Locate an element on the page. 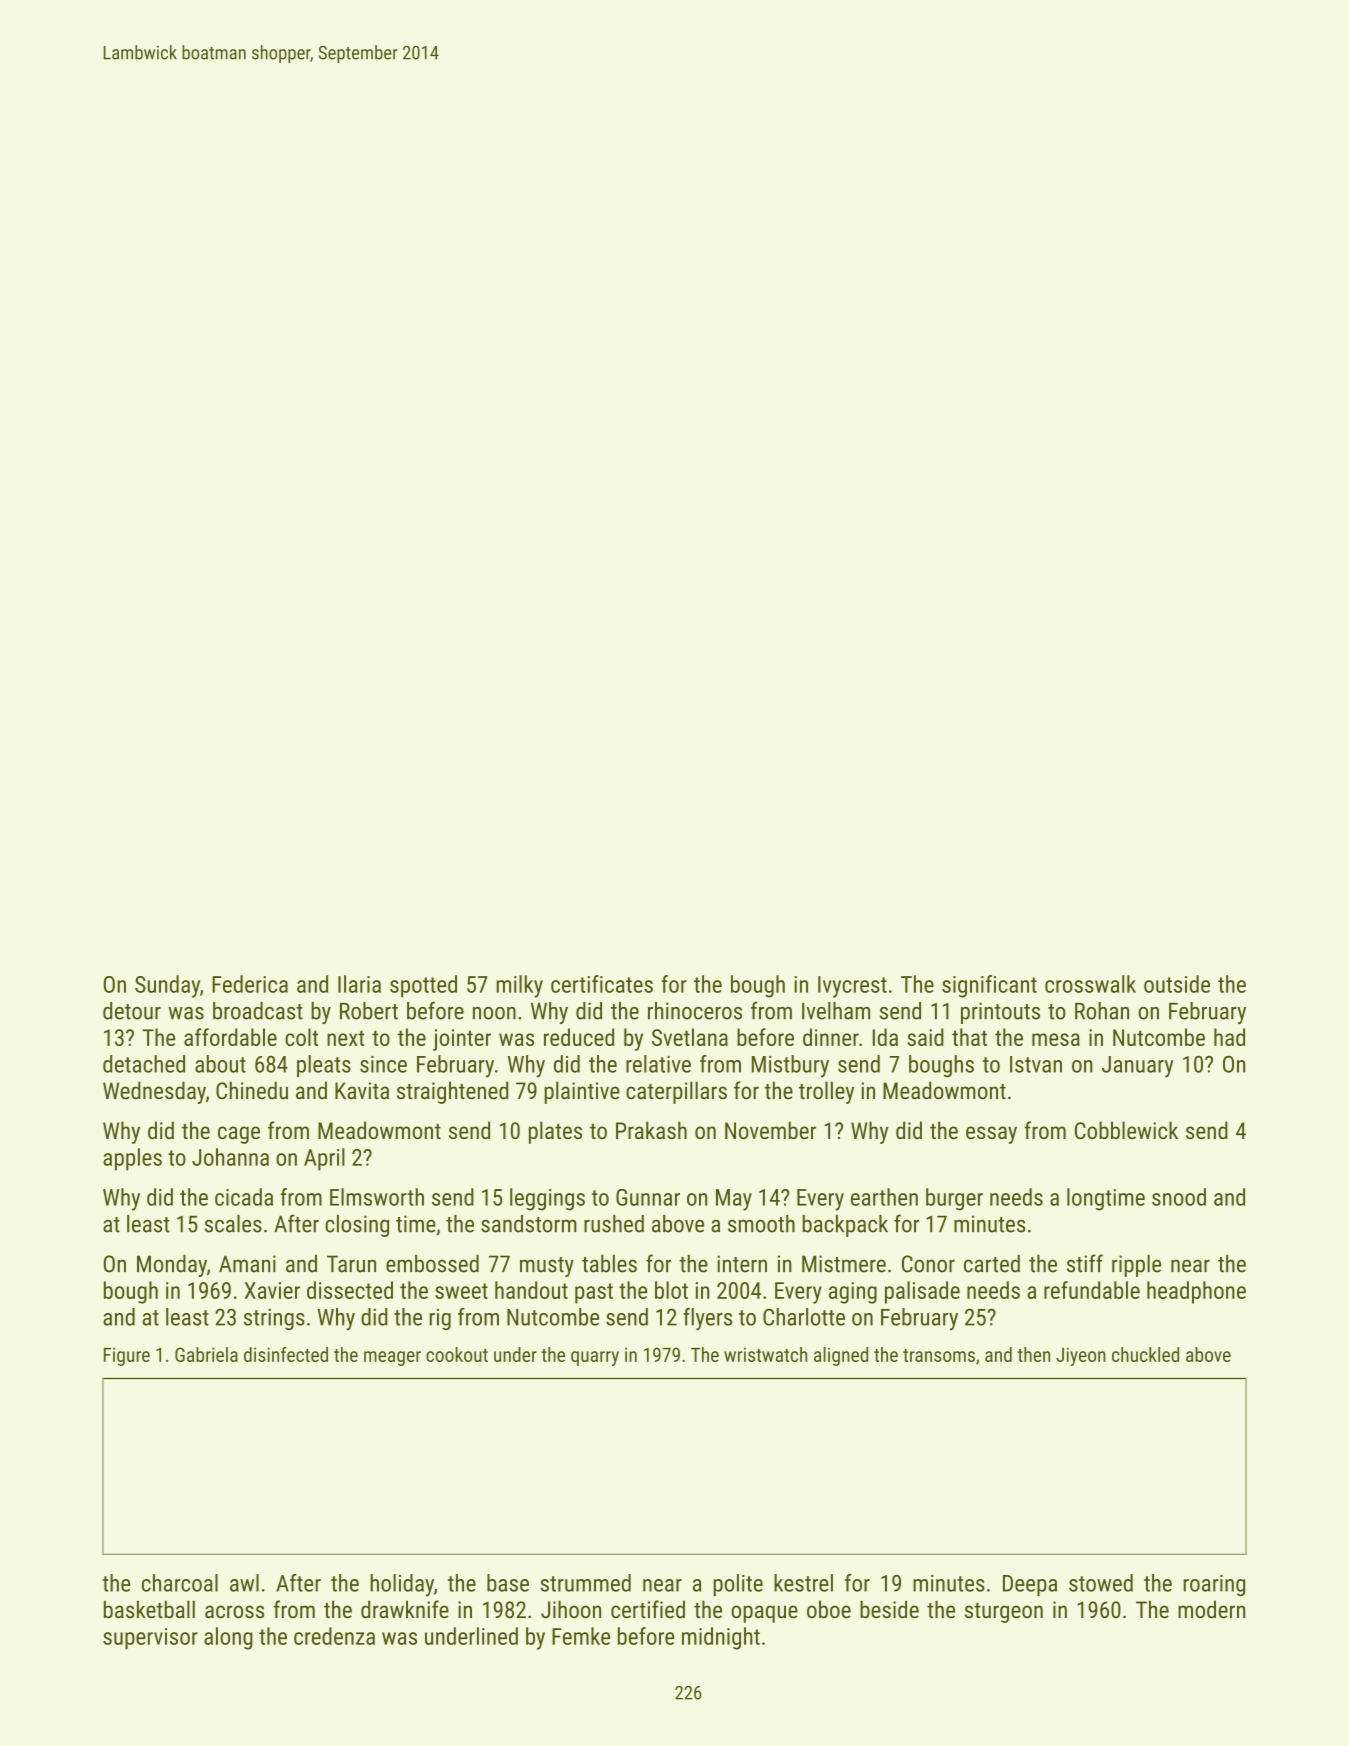 The height and width of the image is (1746, 1349). Sunday is located at coordinates (167, 986).
